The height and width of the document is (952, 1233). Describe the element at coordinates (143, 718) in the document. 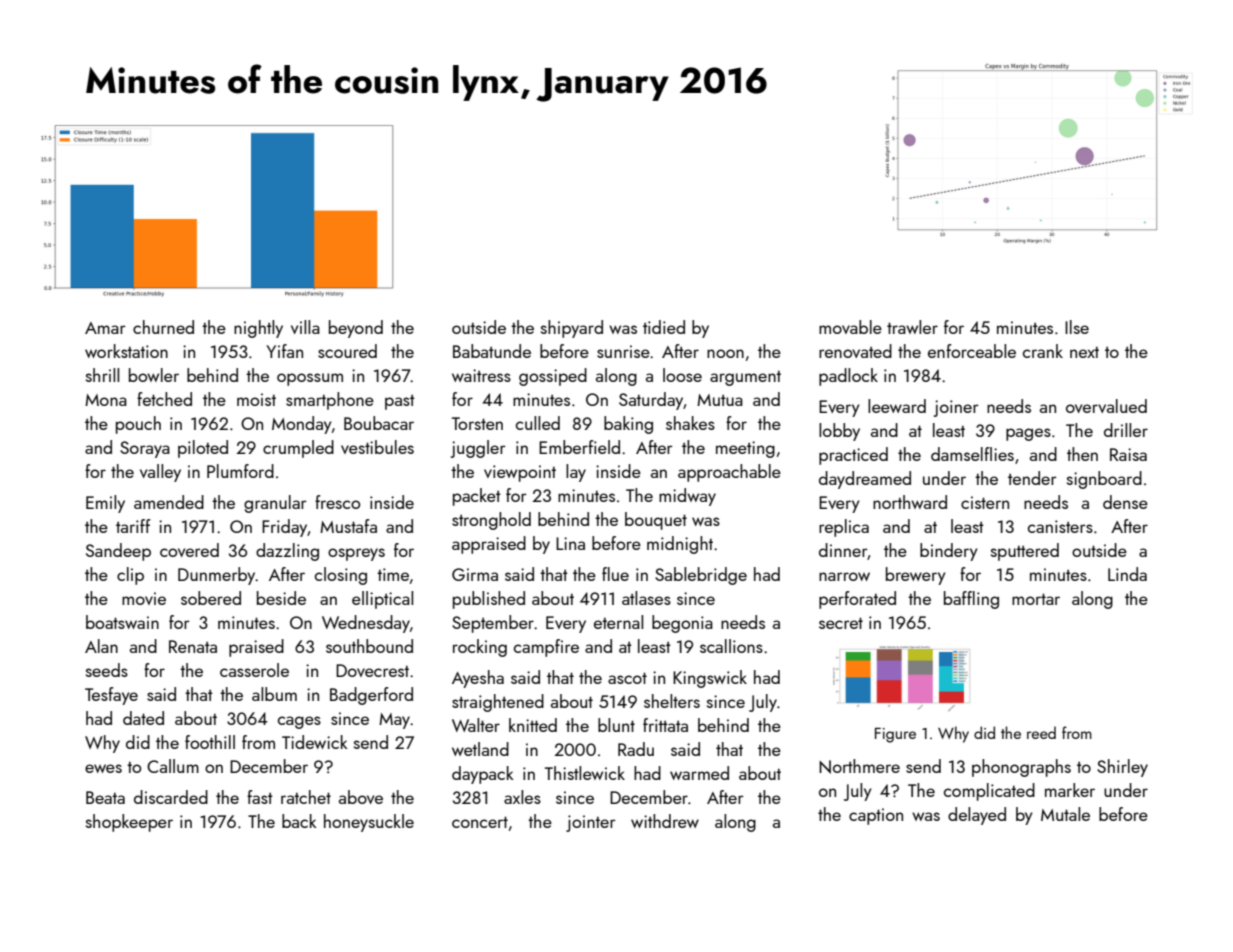

I see `dated` at that location.
